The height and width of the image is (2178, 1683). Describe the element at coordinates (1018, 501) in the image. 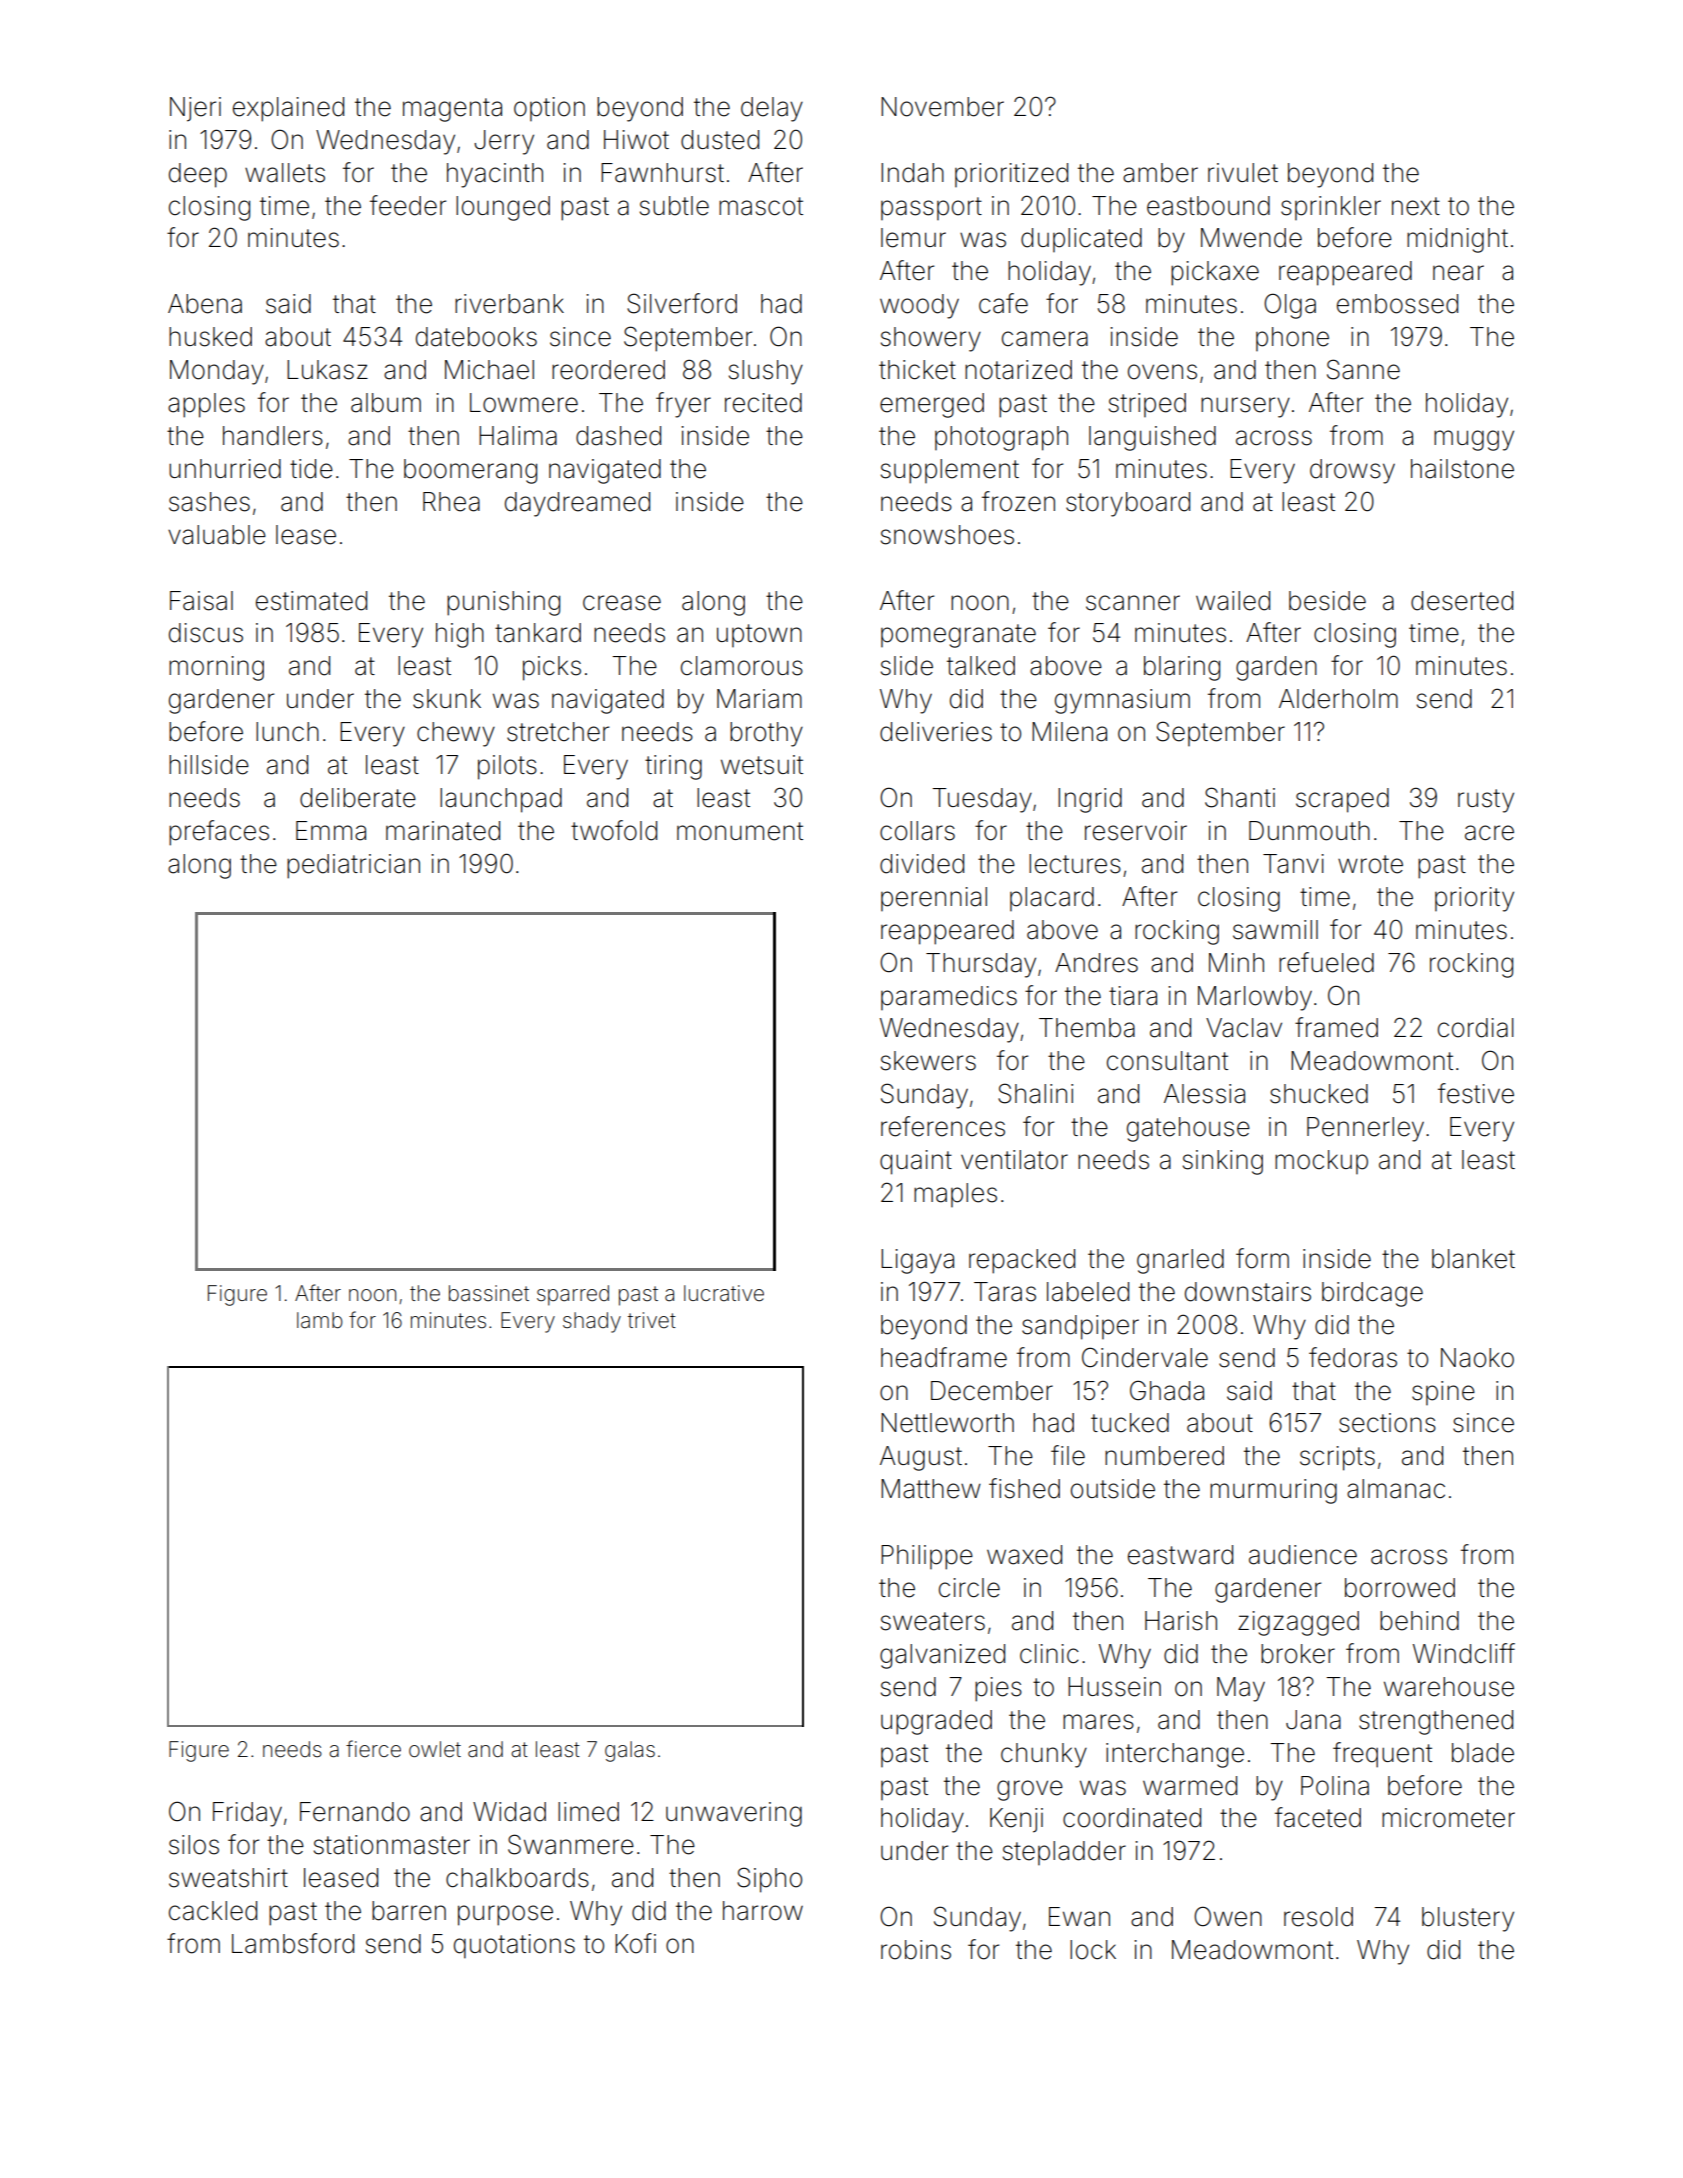

I see `frozen` at that location.
